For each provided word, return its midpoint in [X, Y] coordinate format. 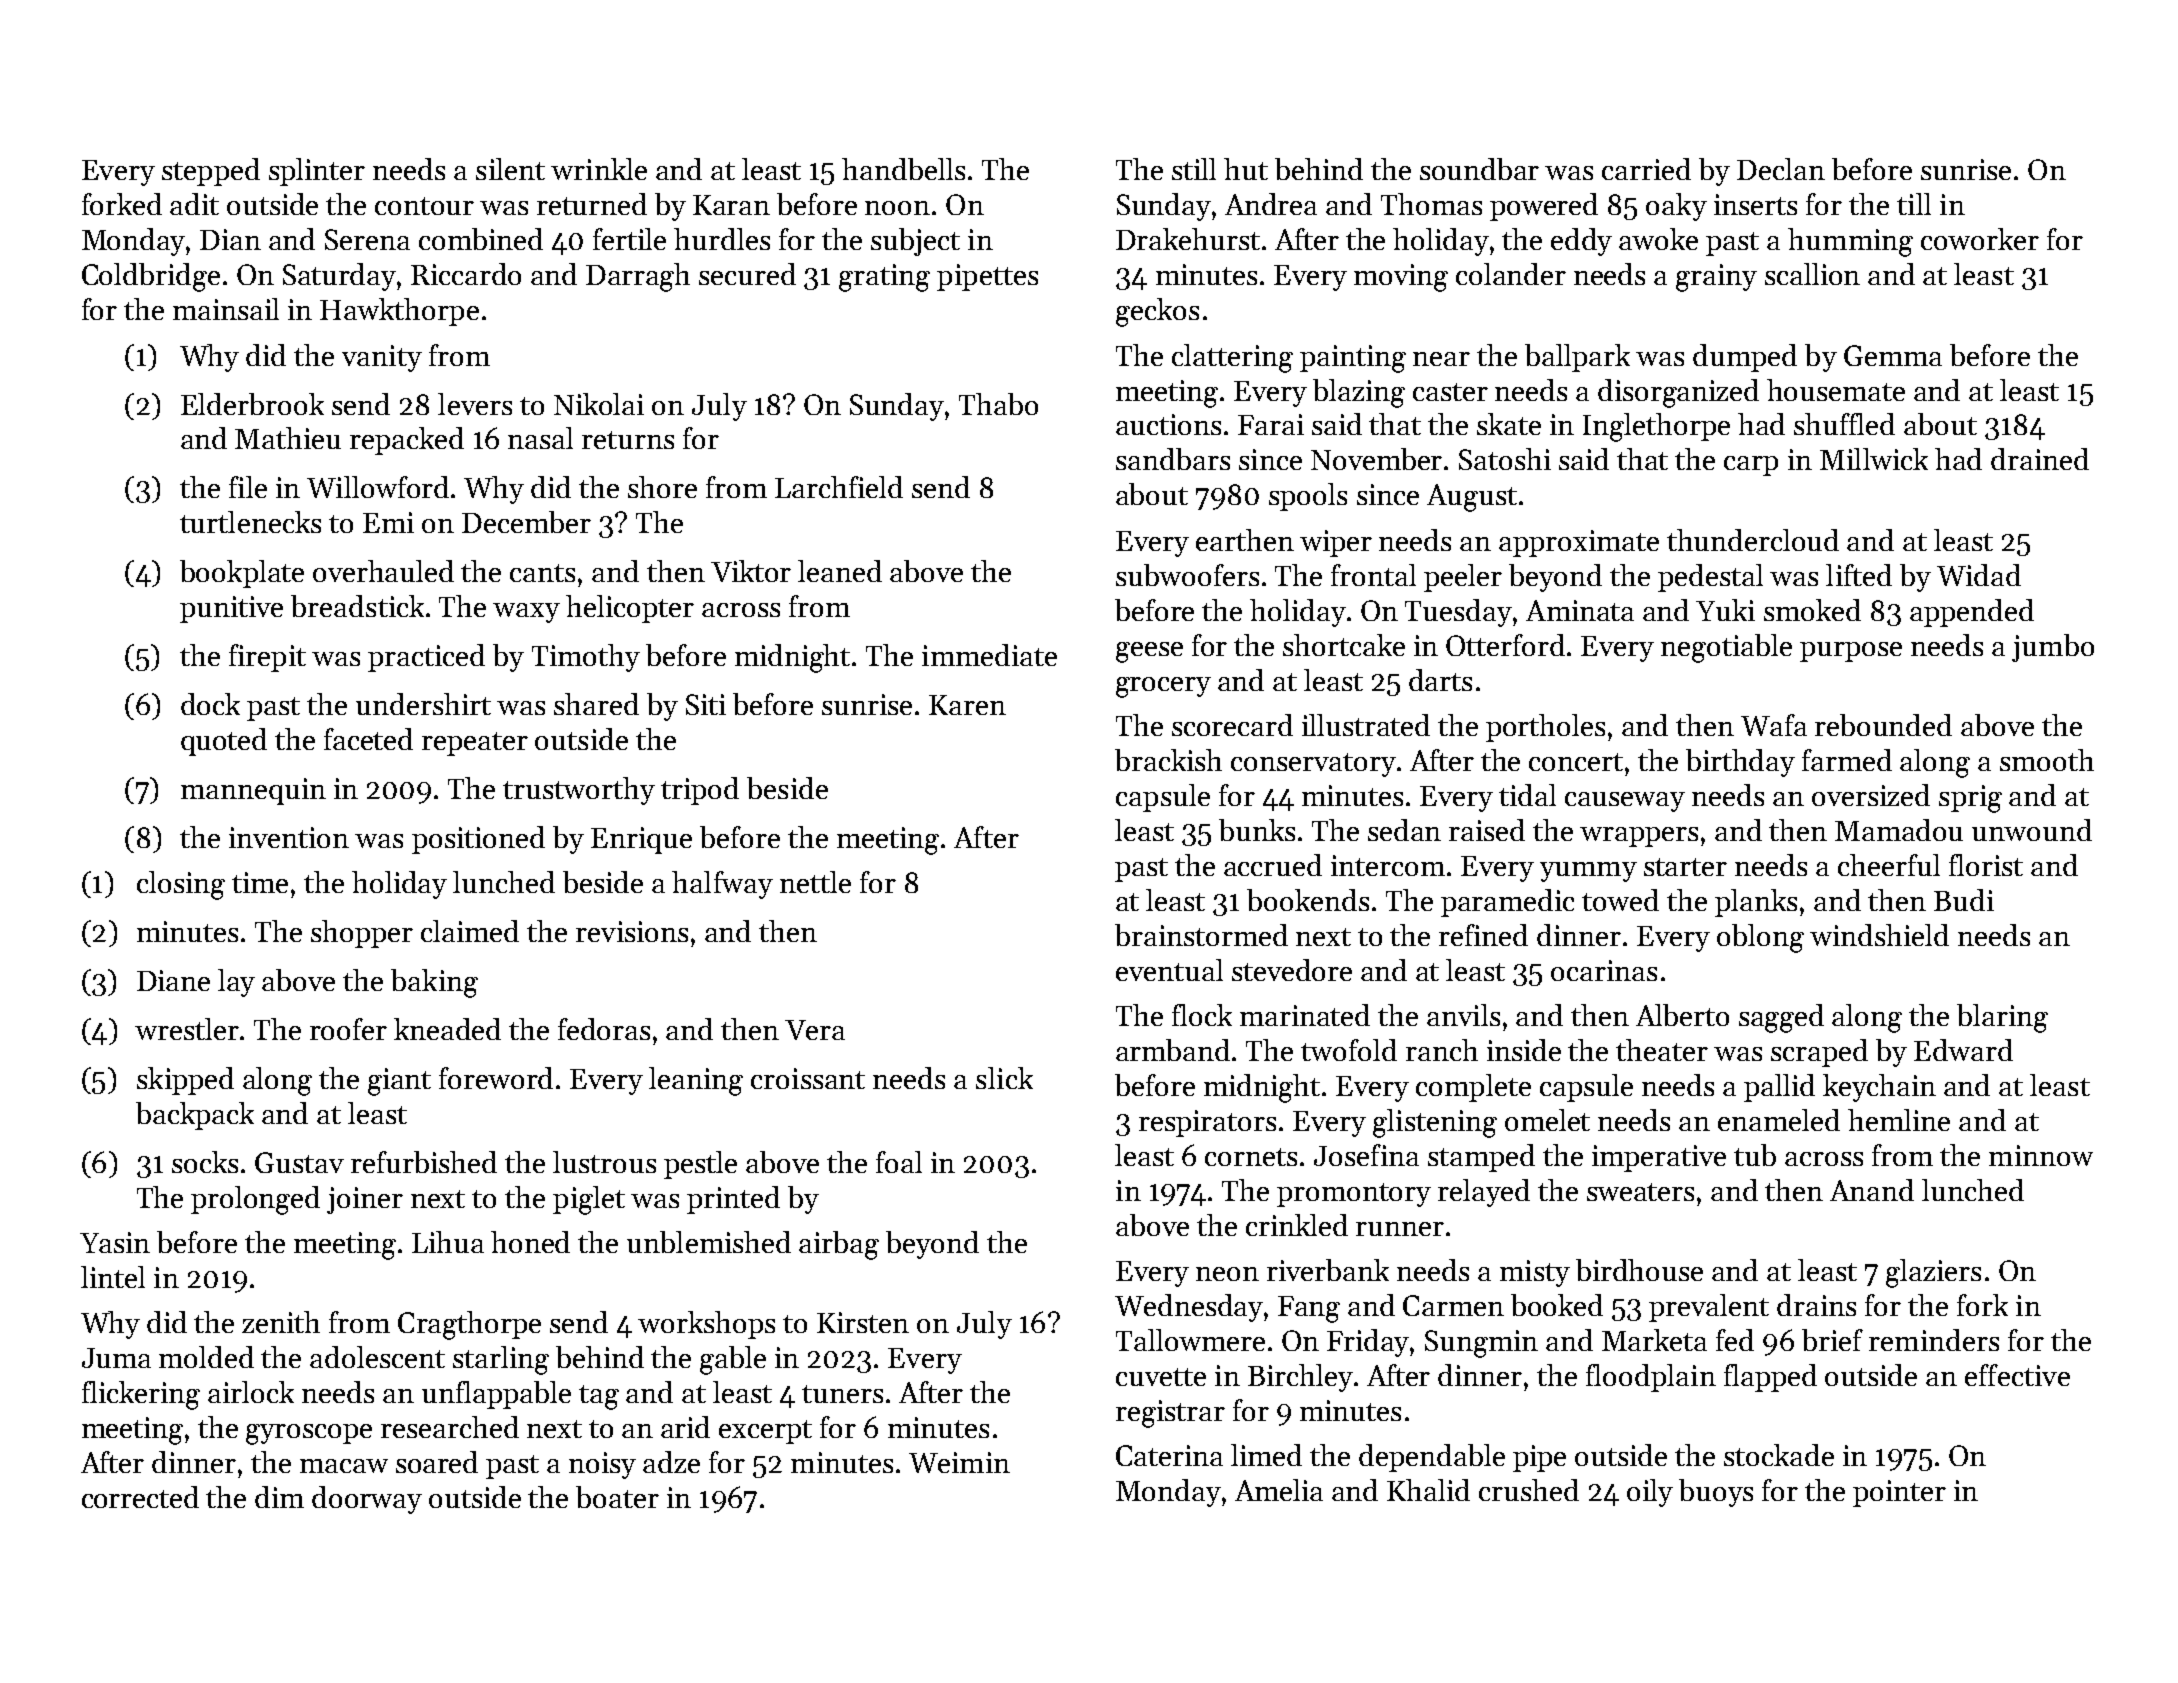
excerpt [765, 1432]
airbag [839, 1245]
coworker [1980, 239]
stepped [211, 172]
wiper [1336, 543]
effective [2017, 1375]
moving [1401, 278]
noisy [602, 1465]
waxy [526, 613]
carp [1751, 466]
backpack [195, 1116]
